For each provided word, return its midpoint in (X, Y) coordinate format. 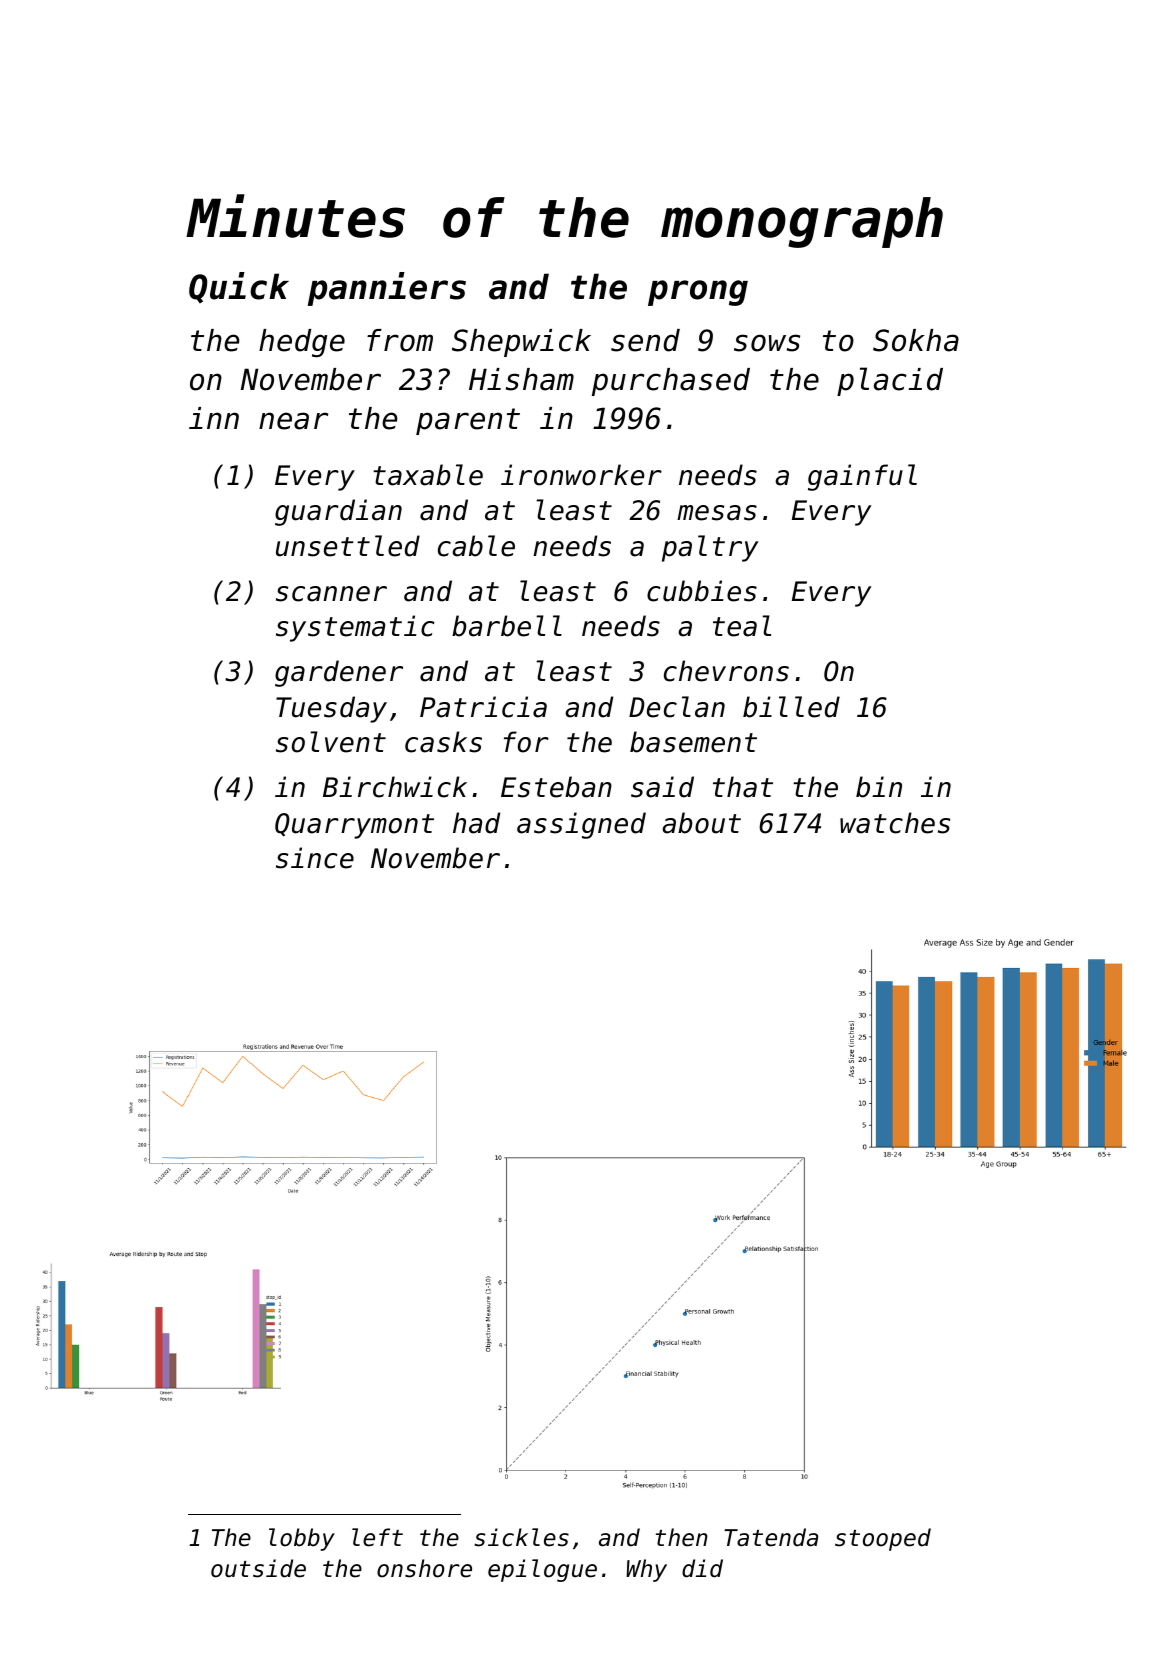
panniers (387, 289)
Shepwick (521, 343)
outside (258, 1568)
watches (895, 823)
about (701, 823)
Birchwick (395, 787)
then (682, 1537)
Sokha (916, 340)
